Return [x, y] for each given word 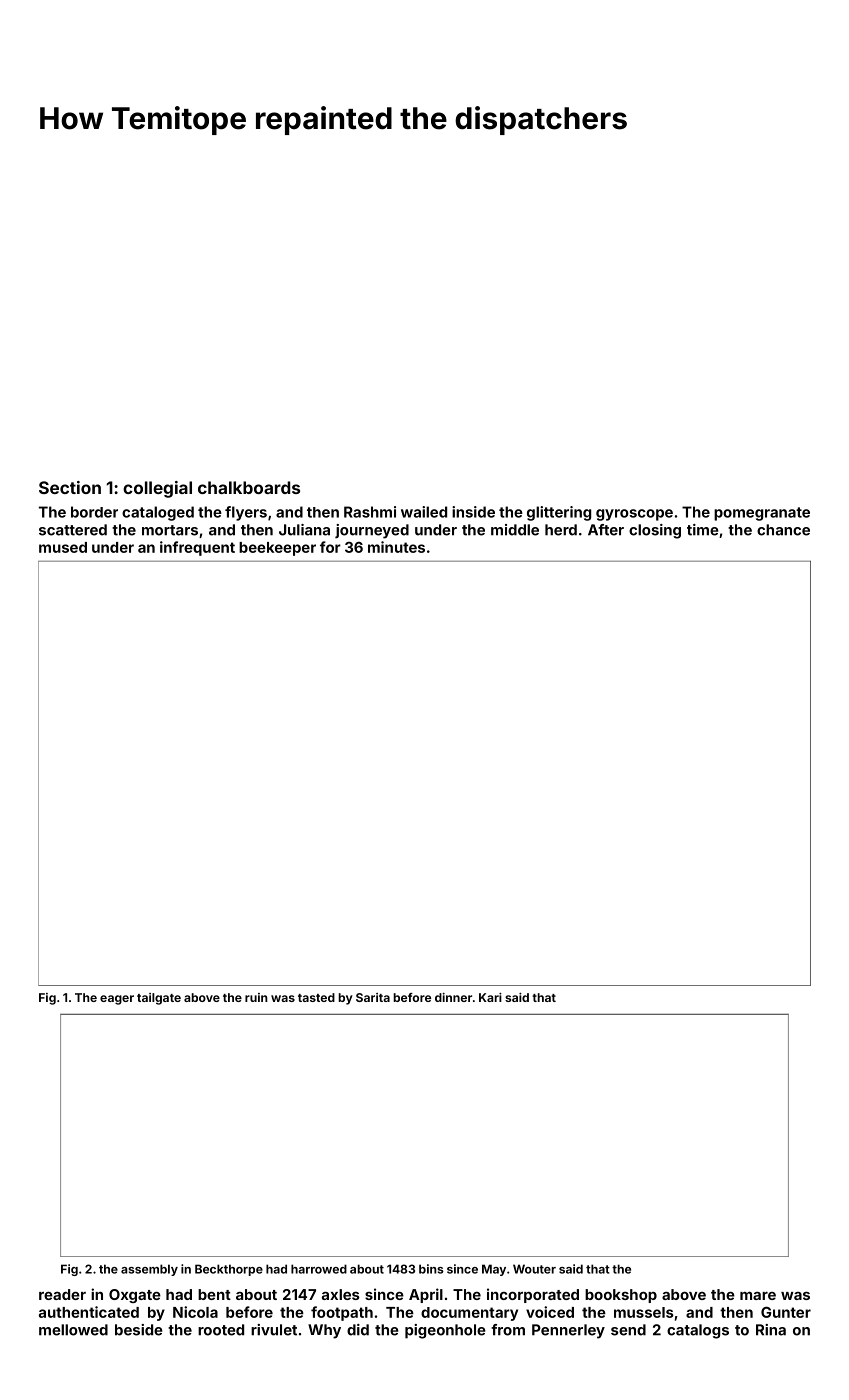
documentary [469, 1314]
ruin [256, 997]
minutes [396, 547]
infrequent [197, 548]
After [606, 530]
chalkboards [249, 487]
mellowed [73, 1330]
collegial [157, 489]
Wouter [534, 1269]
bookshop [621, 1296]
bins [431, 1269]
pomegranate [762, 514]
